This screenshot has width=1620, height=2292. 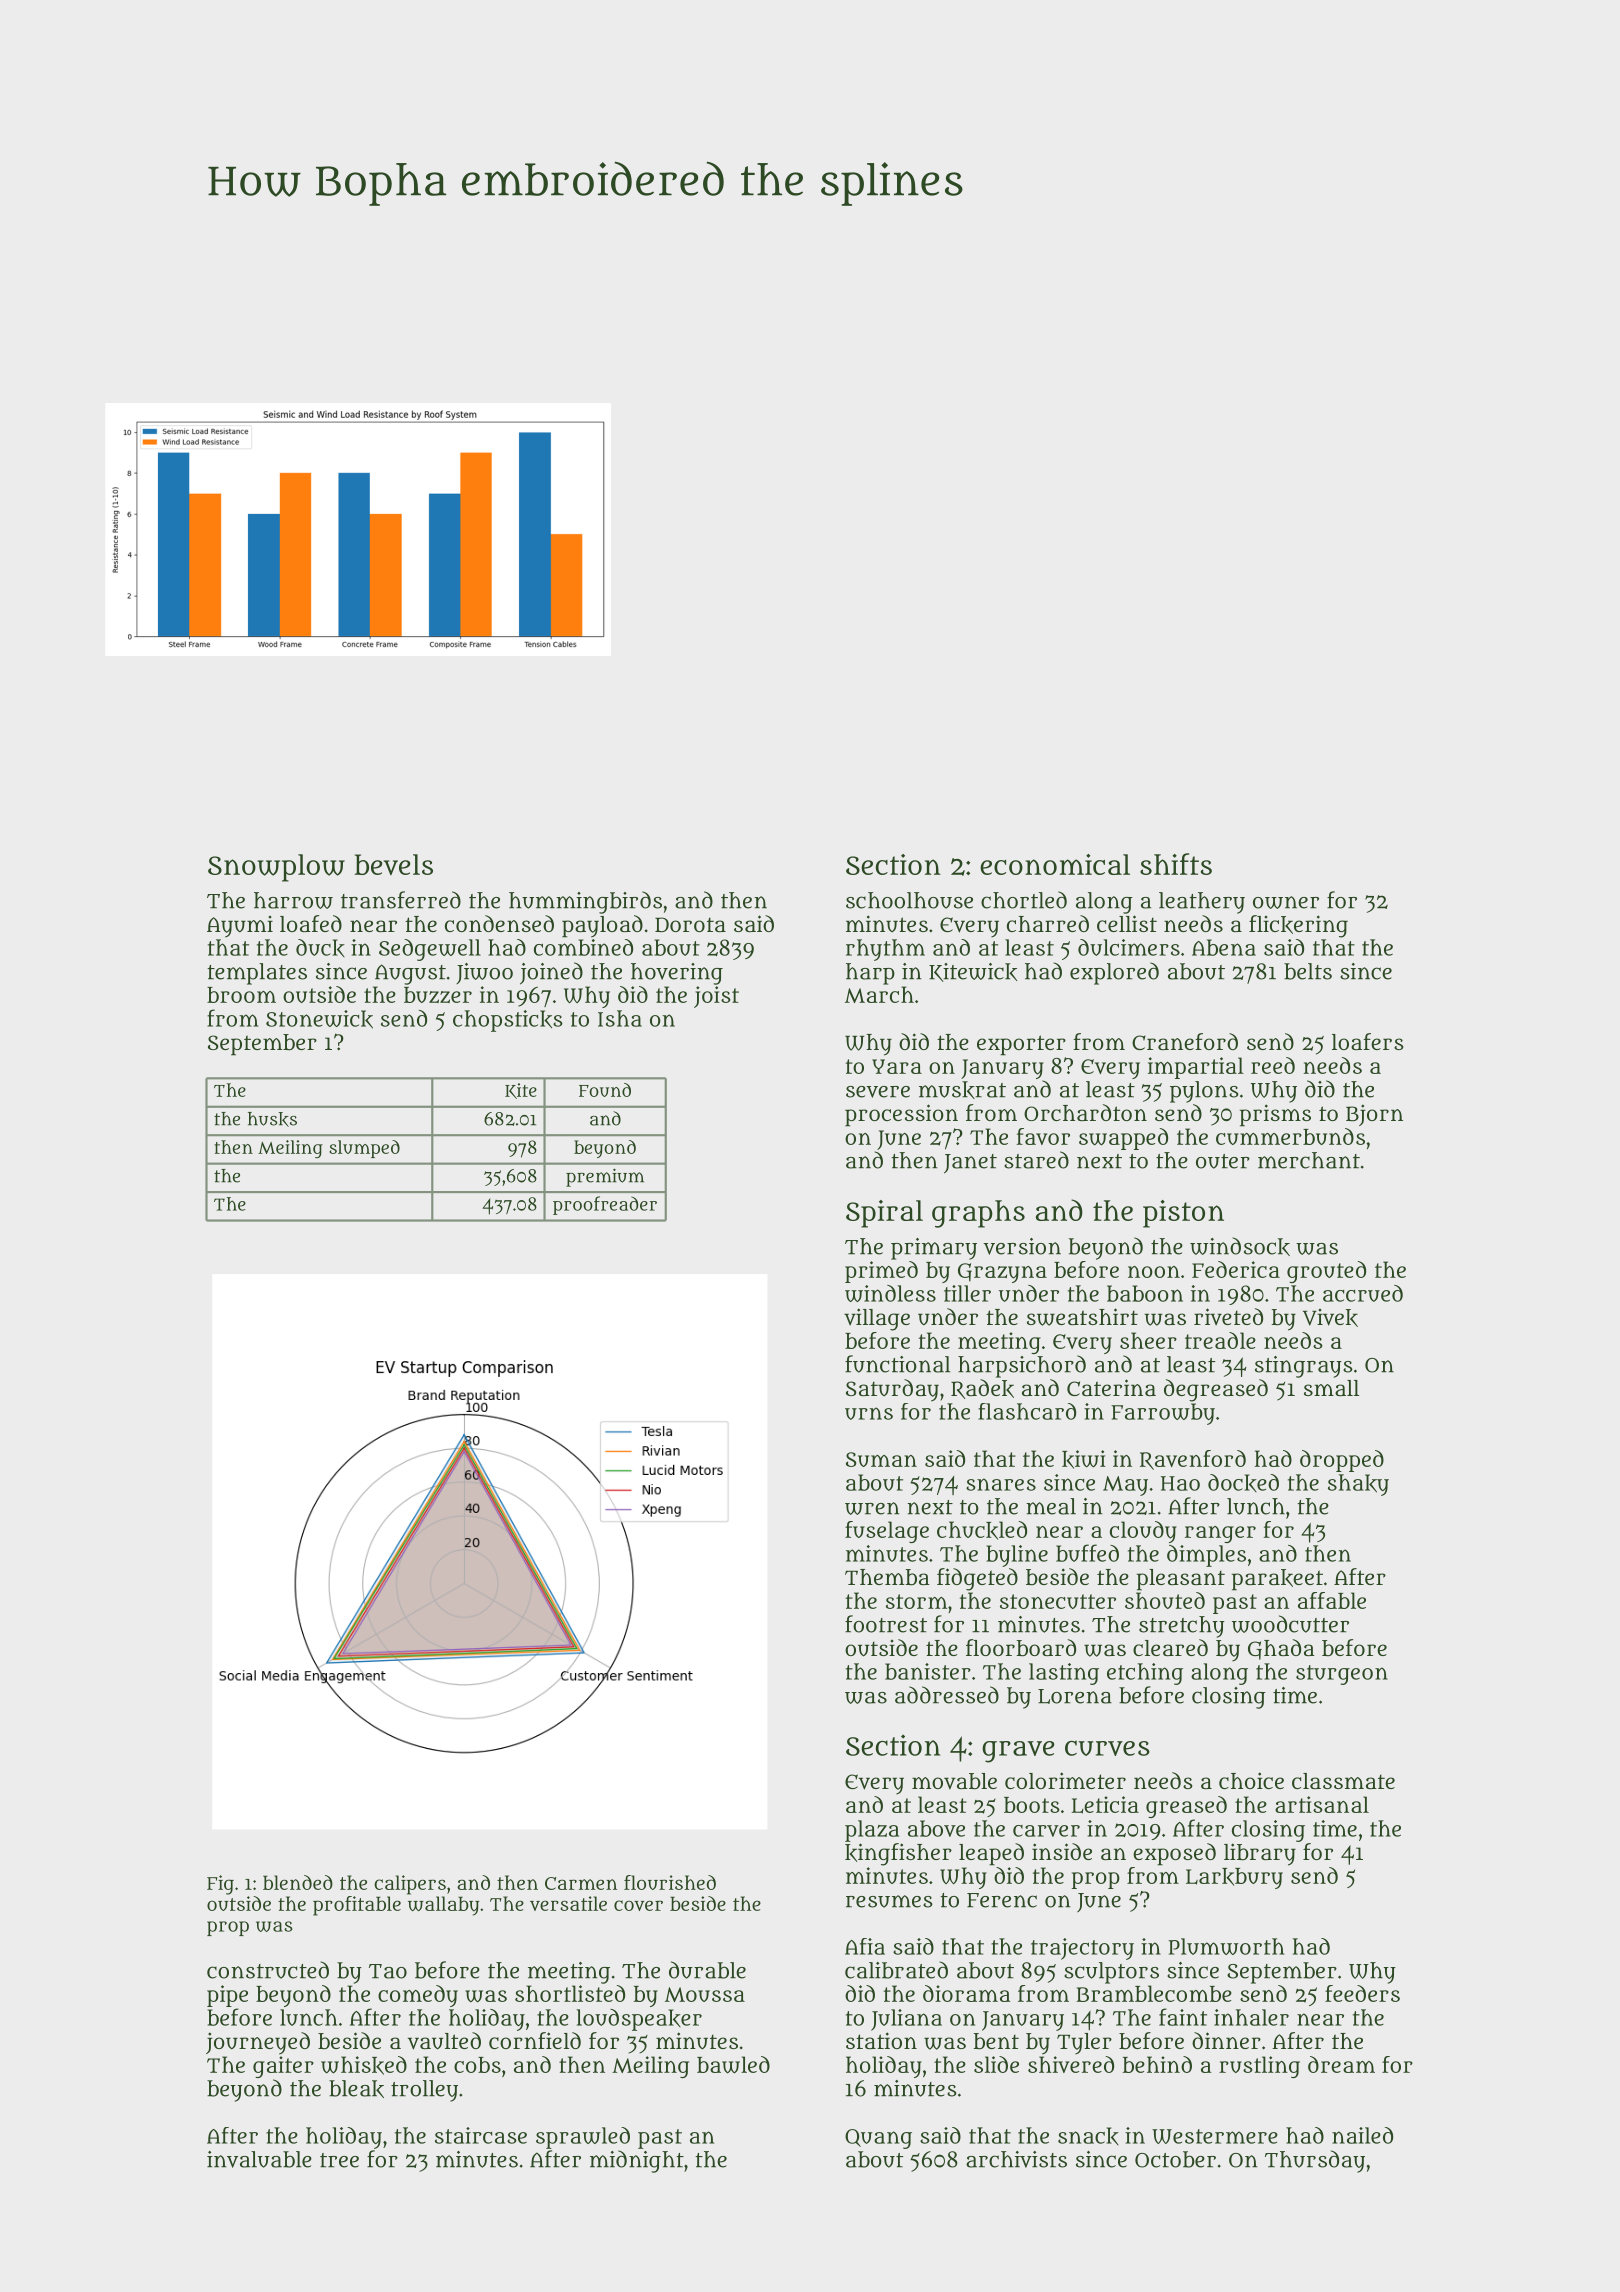 I want to click on versatile, so click(x=568, y=1903).
